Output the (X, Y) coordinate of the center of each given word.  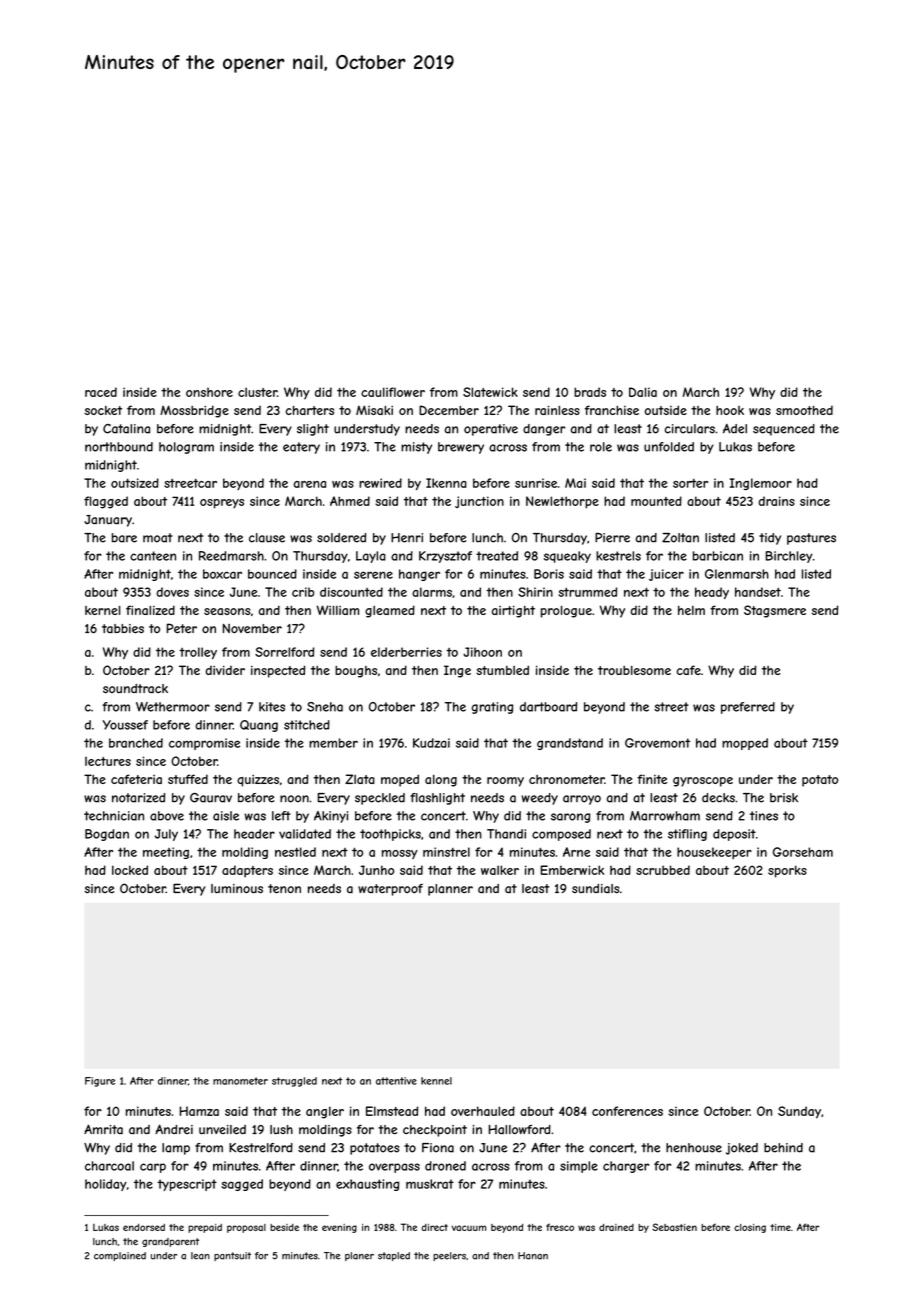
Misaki (374, 410)
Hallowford (520, 1129)
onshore (209, 392)
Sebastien (674, 1227)
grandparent (170, 1242)
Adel (735, 429)
